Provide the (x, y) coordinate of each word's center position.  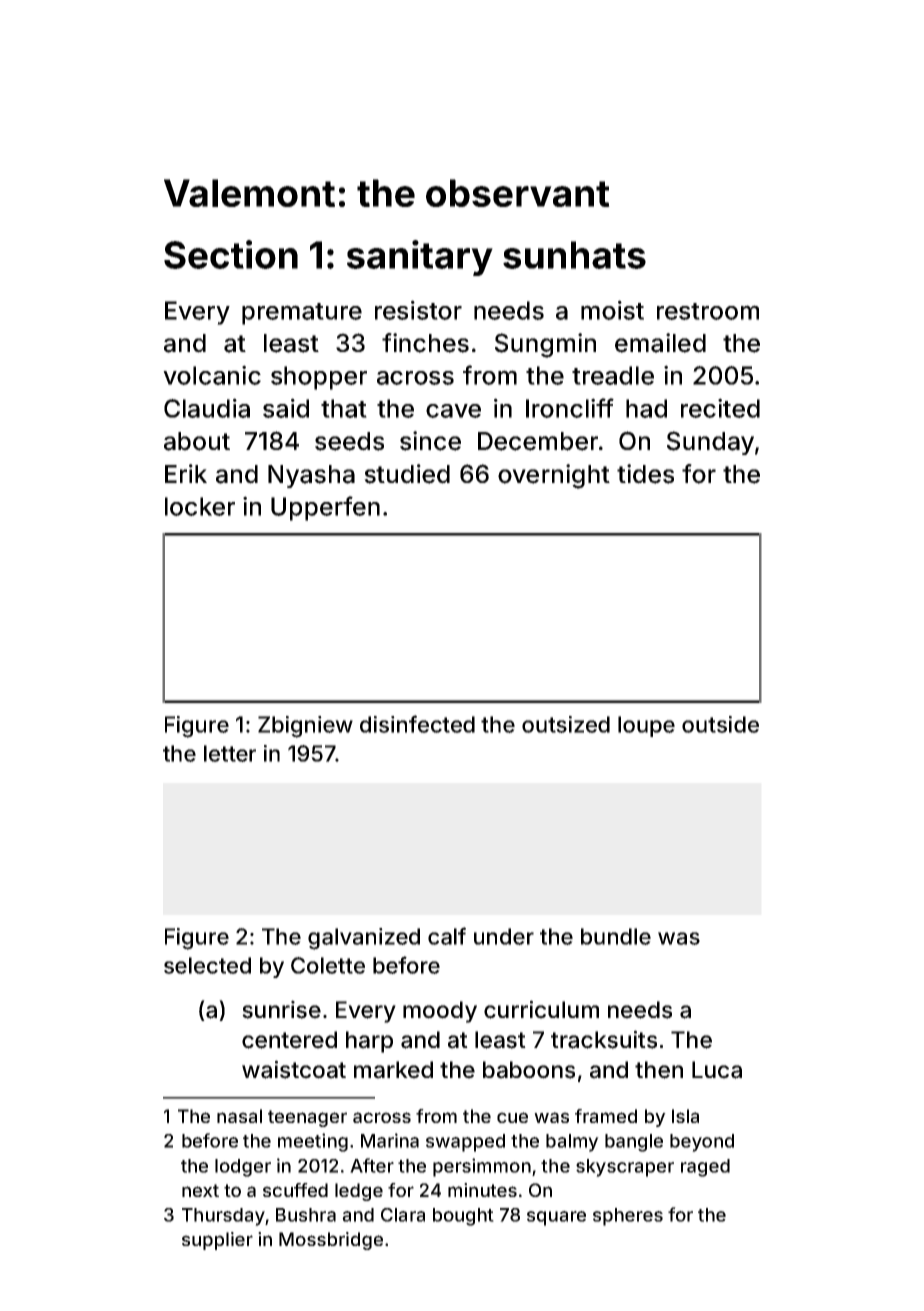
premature (302, 314)
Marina (390, 1140)
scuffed (295, 1190)
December (538, 441)
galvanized (364, 939)
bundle (616, 936)
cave (453, 411)
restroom (708, 311)
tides (645, 474)
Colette (328, 965)
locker (200, 506)
